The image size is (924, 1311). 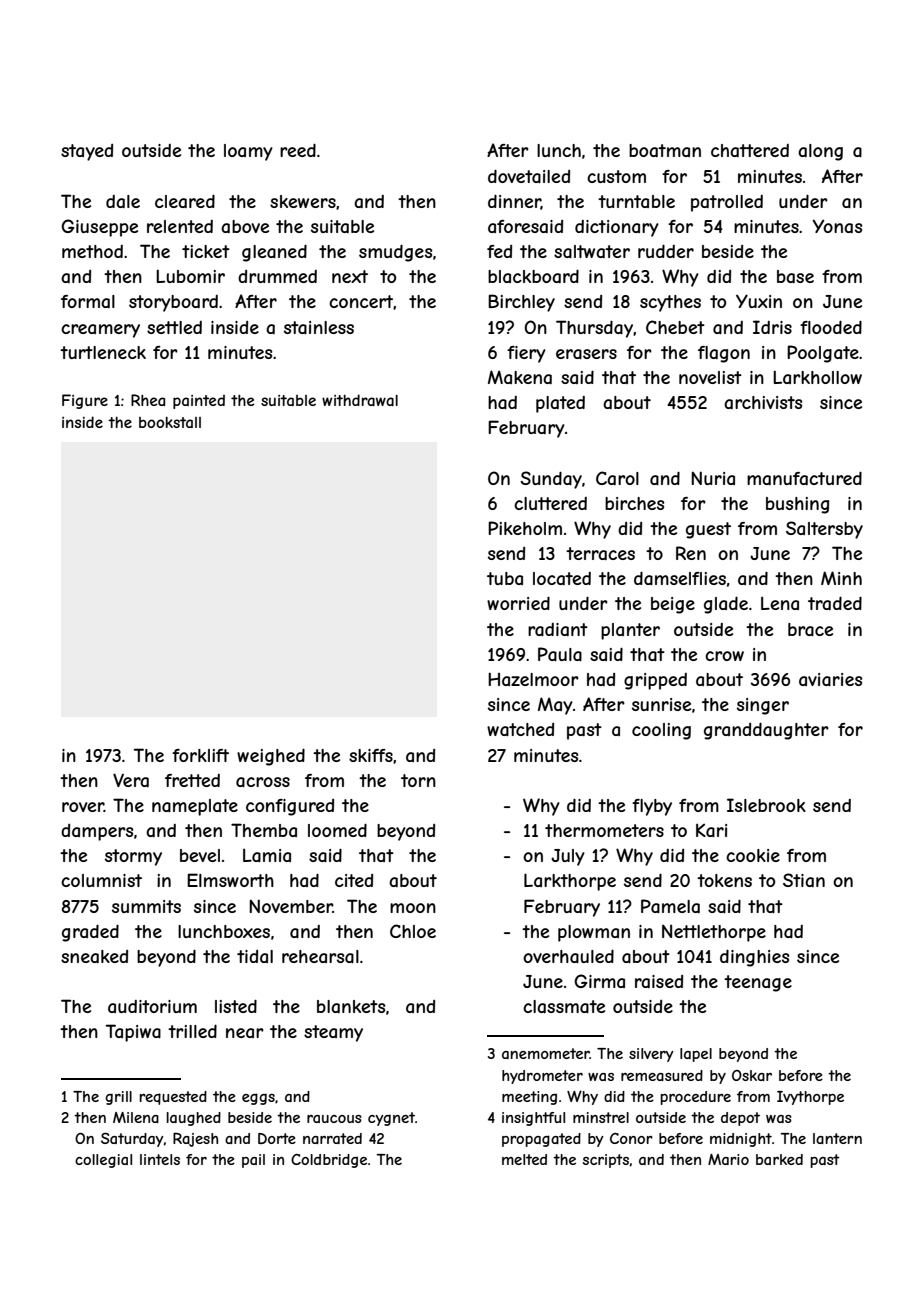 What do you see at coordinates (710, 377) in the document?
I see `novelist` at bounding box center [710, 377].
